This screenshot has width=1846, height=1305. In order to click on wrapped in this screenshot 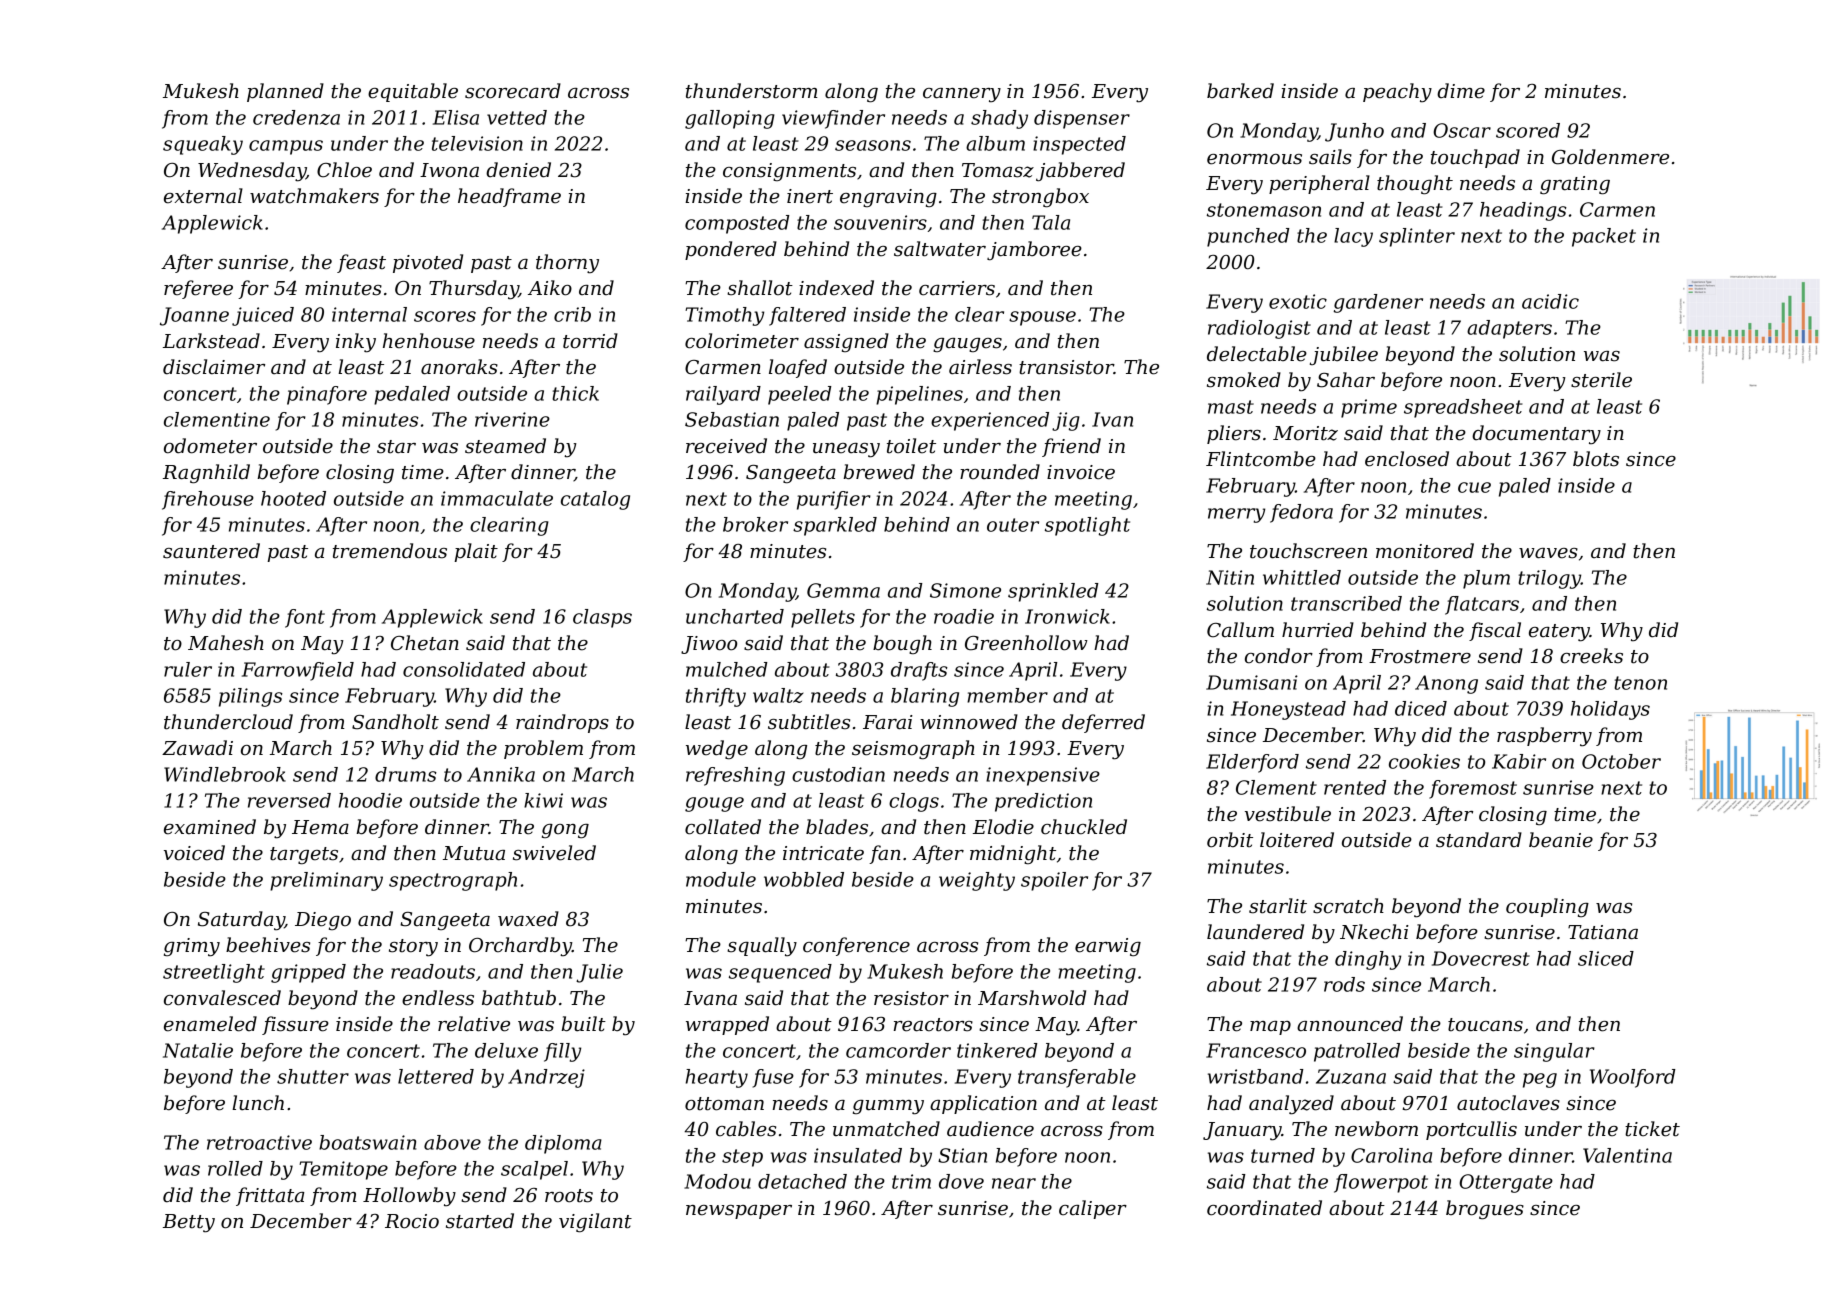, I will do `click(727, 1025)`.
